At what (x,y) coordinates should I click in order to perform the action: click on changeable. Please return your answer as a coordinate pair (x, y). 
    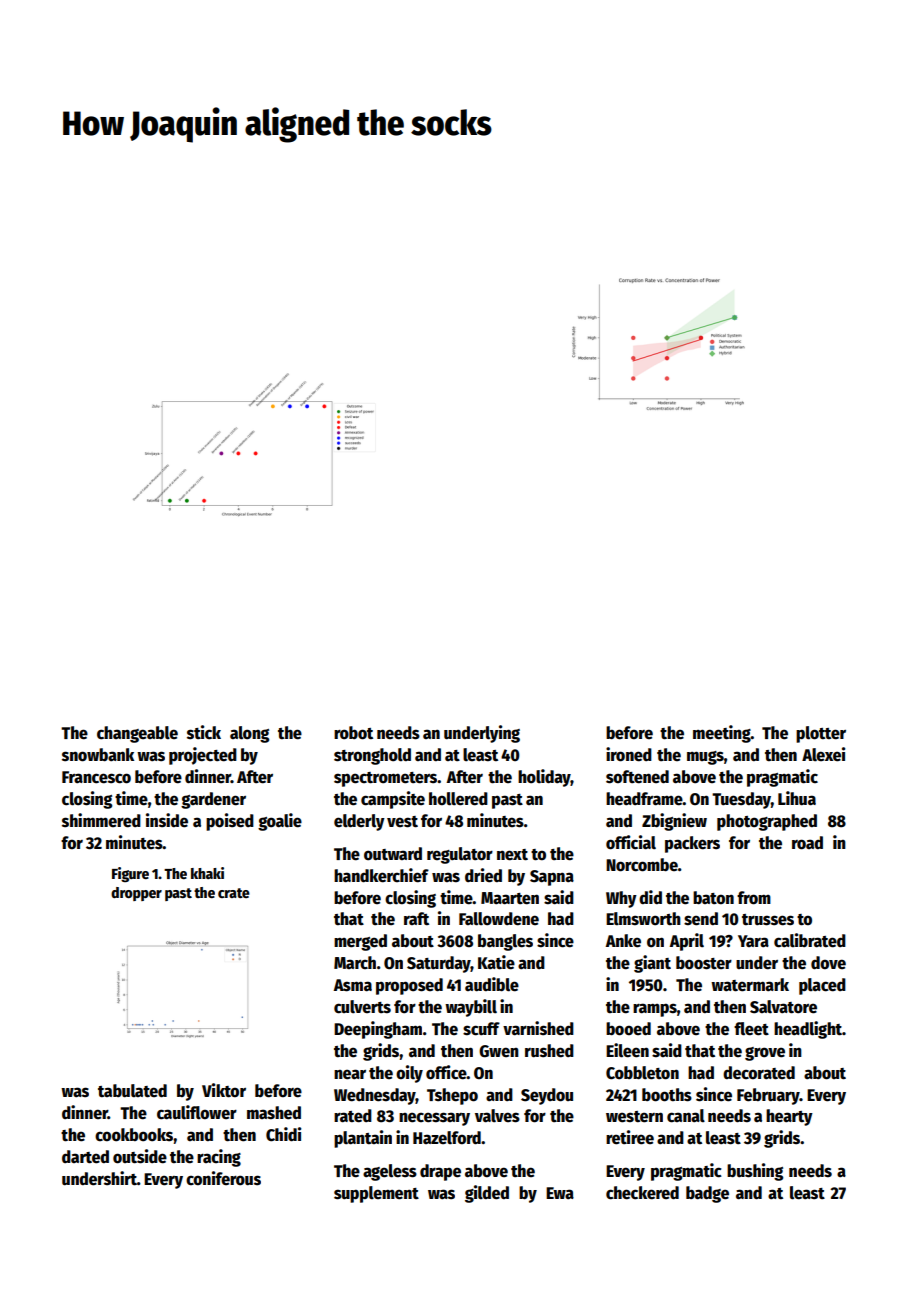
    Looking at the image, I should click on (137, 734).
